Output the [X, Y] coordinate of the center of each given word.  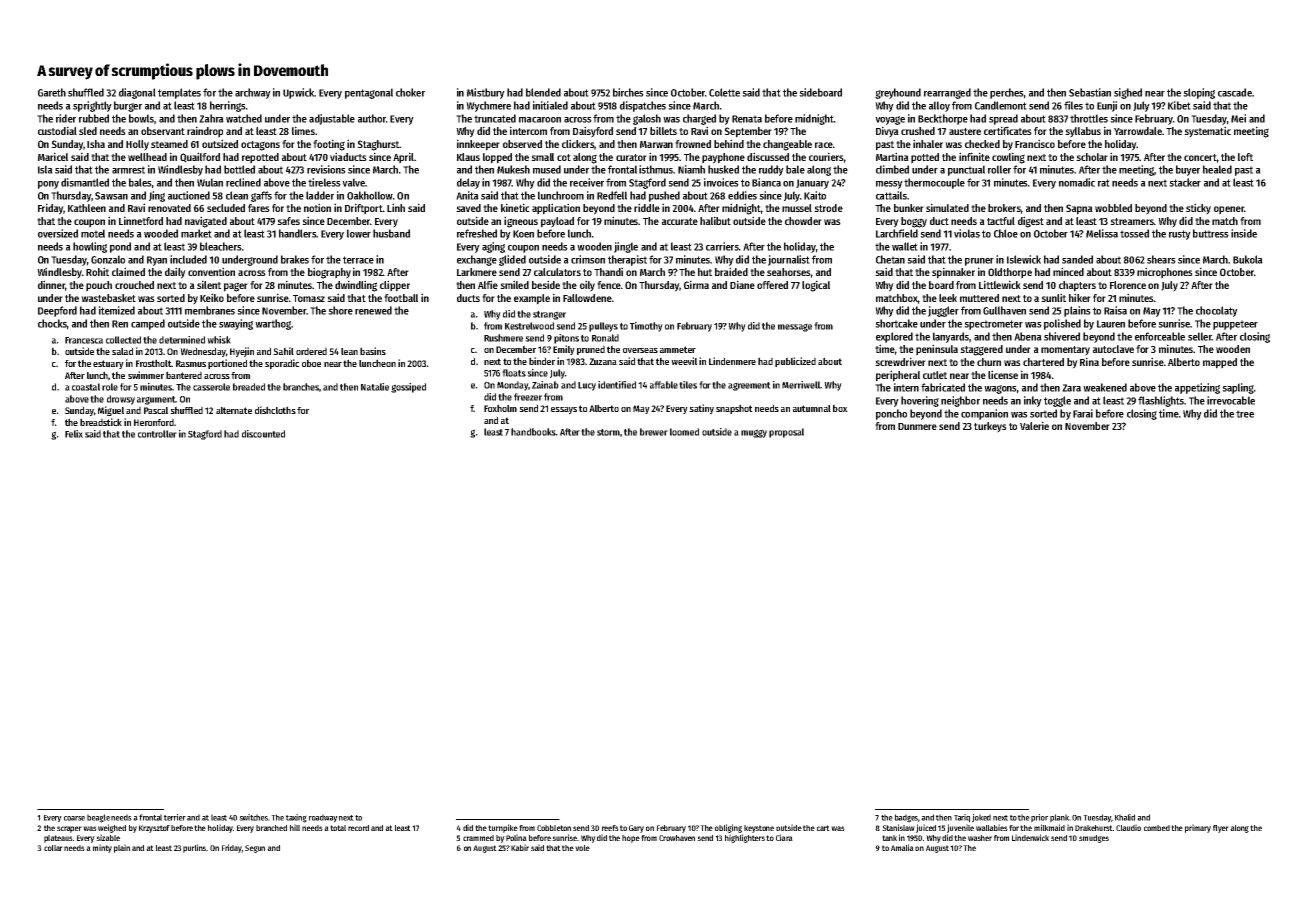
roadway [323, 818]
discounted [263, 434]
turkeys [990, 427]
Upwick [298, 93]
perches [1007, 93]
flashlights [1161, 401]
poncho [891, 414]
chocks [52, 323]
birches [628, 92]
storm [608, 432]
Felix [74, 434]
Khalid [1125, 817]
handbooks [533, 432]
